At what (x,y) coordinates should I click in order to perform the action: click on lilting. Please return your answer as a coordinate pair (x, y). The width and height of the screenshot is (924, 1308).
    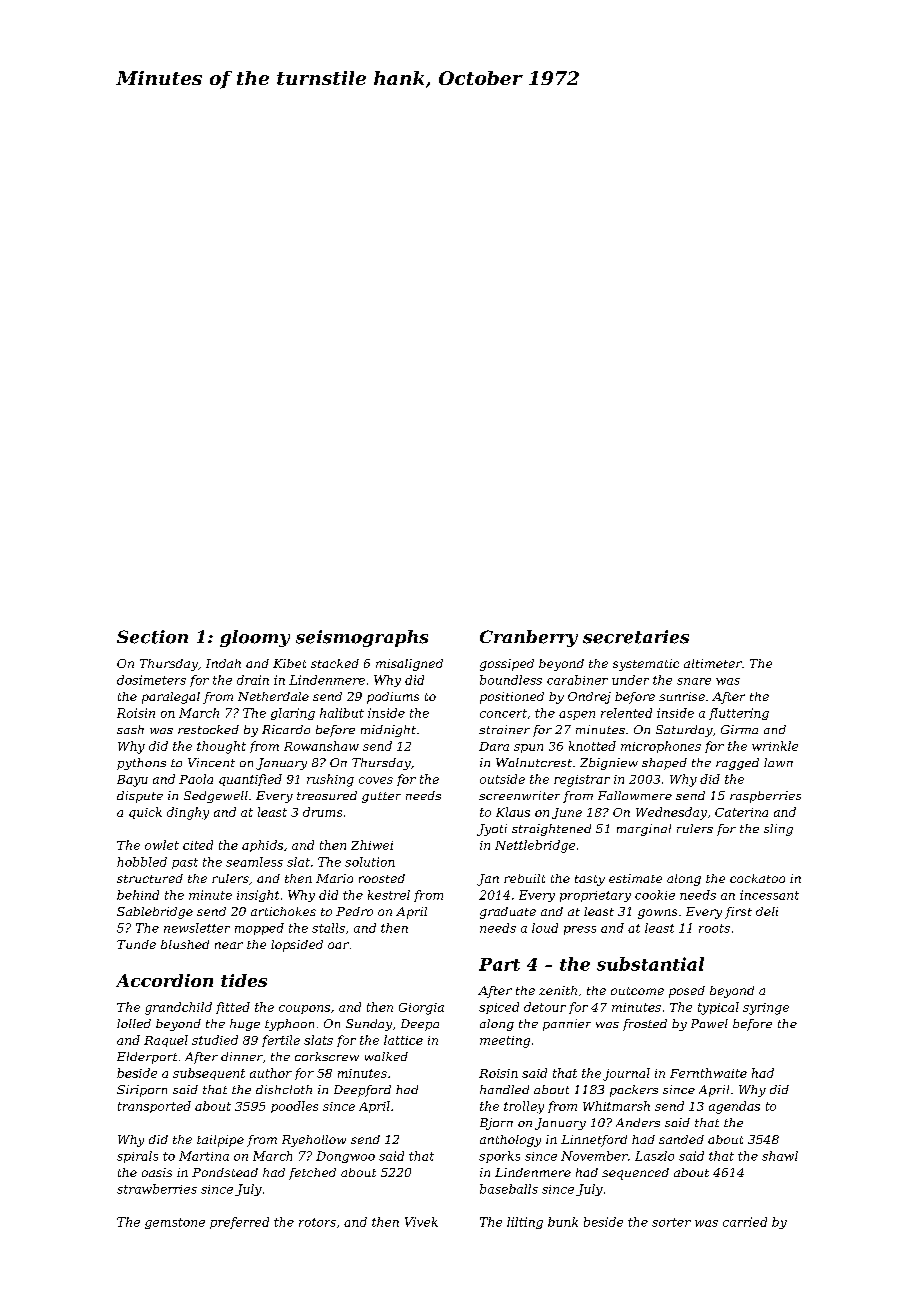
    Looking at the image, I should click on (525, 1223).
